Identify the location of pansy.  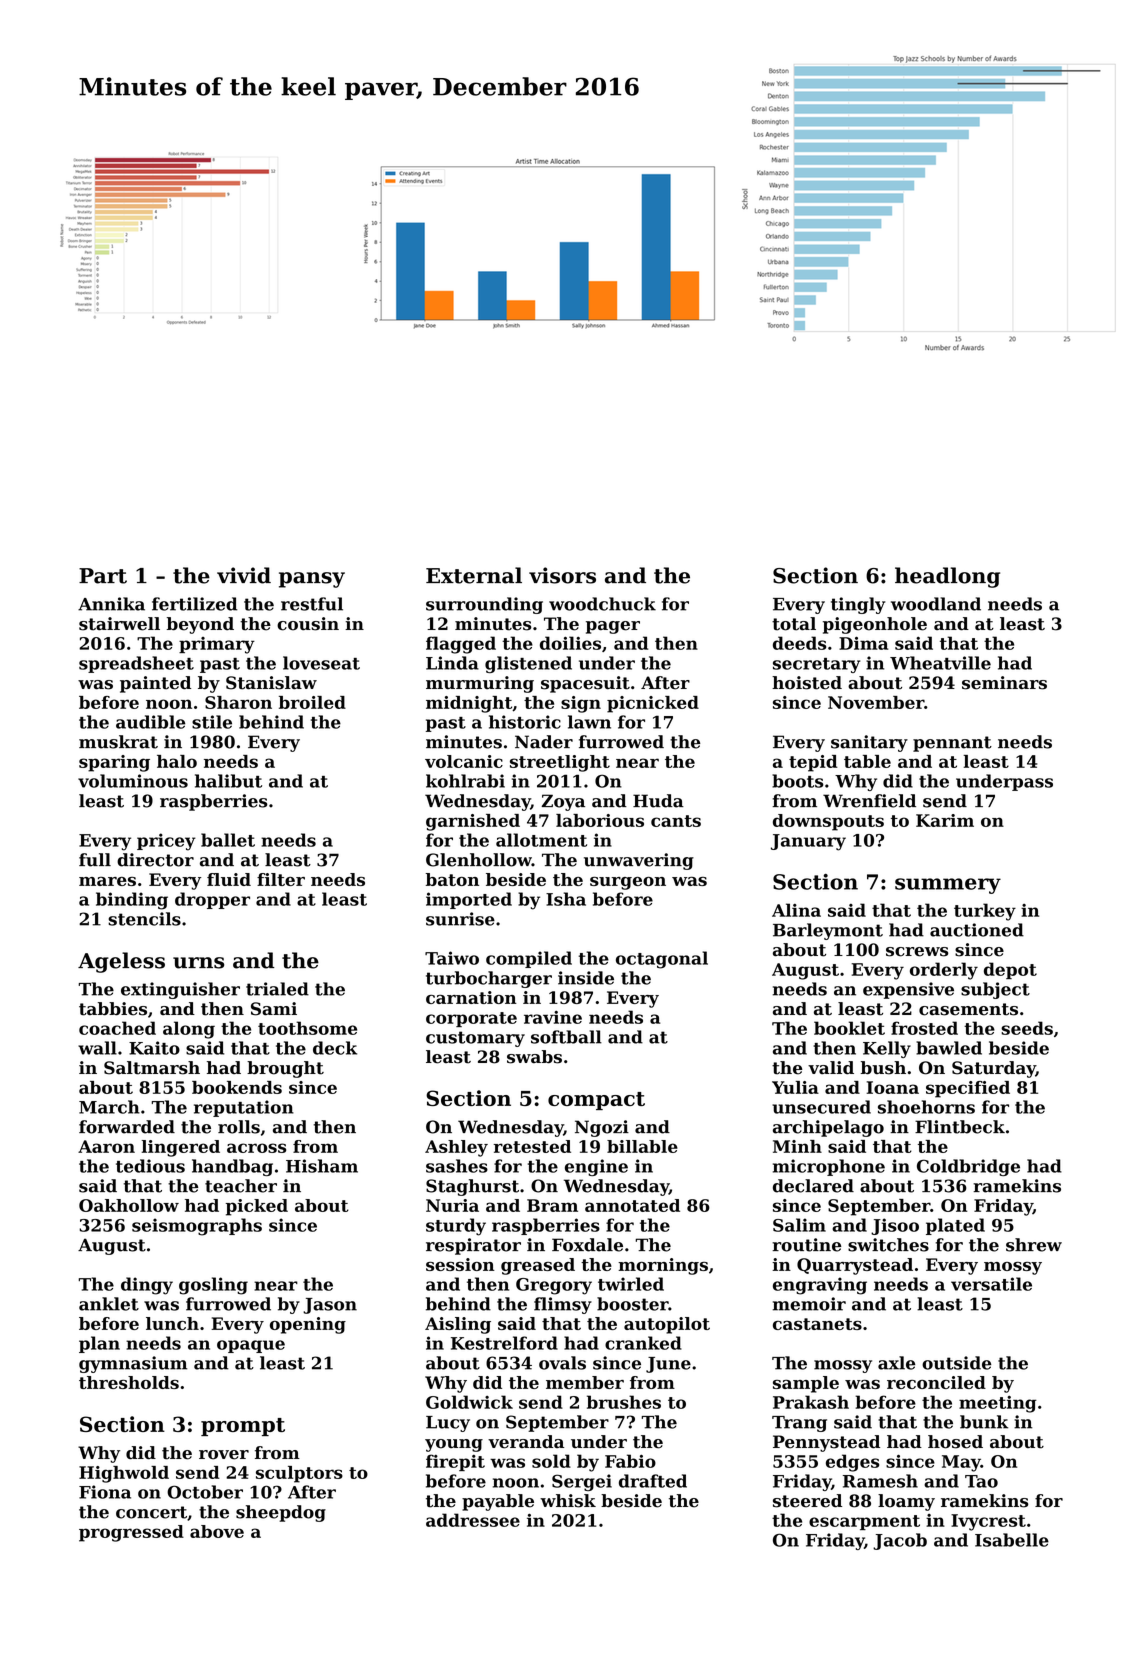
(312, 580).
